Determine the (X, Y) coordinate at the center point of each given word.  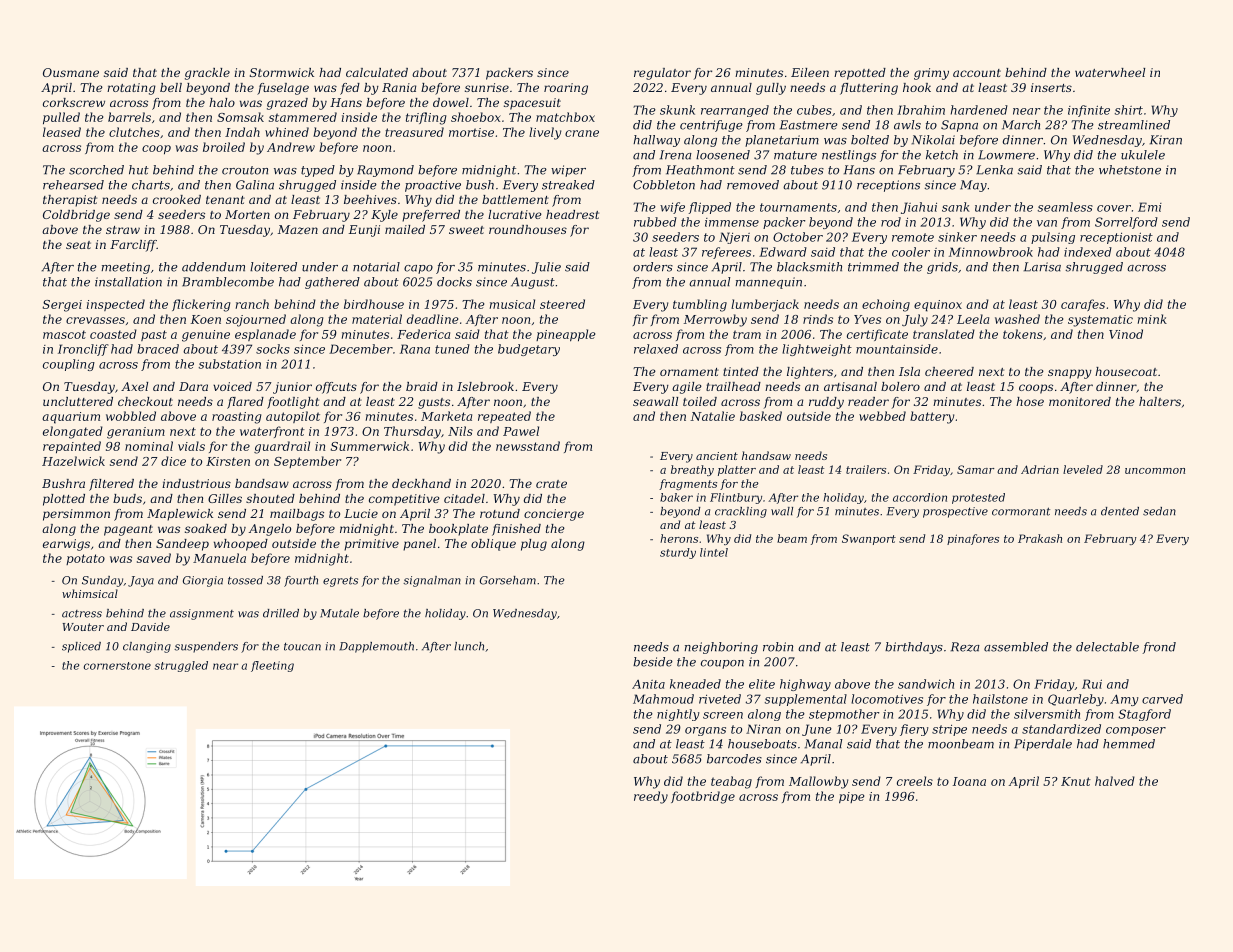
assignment (202, 614)
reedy (651, 797)
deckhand (421, 483)
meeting (125, 268)
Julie (546, 268)
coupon (722, 664)
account (977, 73)
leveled (1083, 469)
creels (915, 781)
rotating (131, 89)
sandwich (926, 684)
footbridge (703, 797)
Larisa (1042, 267)
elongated (73, 432)
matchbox (565, 117)
